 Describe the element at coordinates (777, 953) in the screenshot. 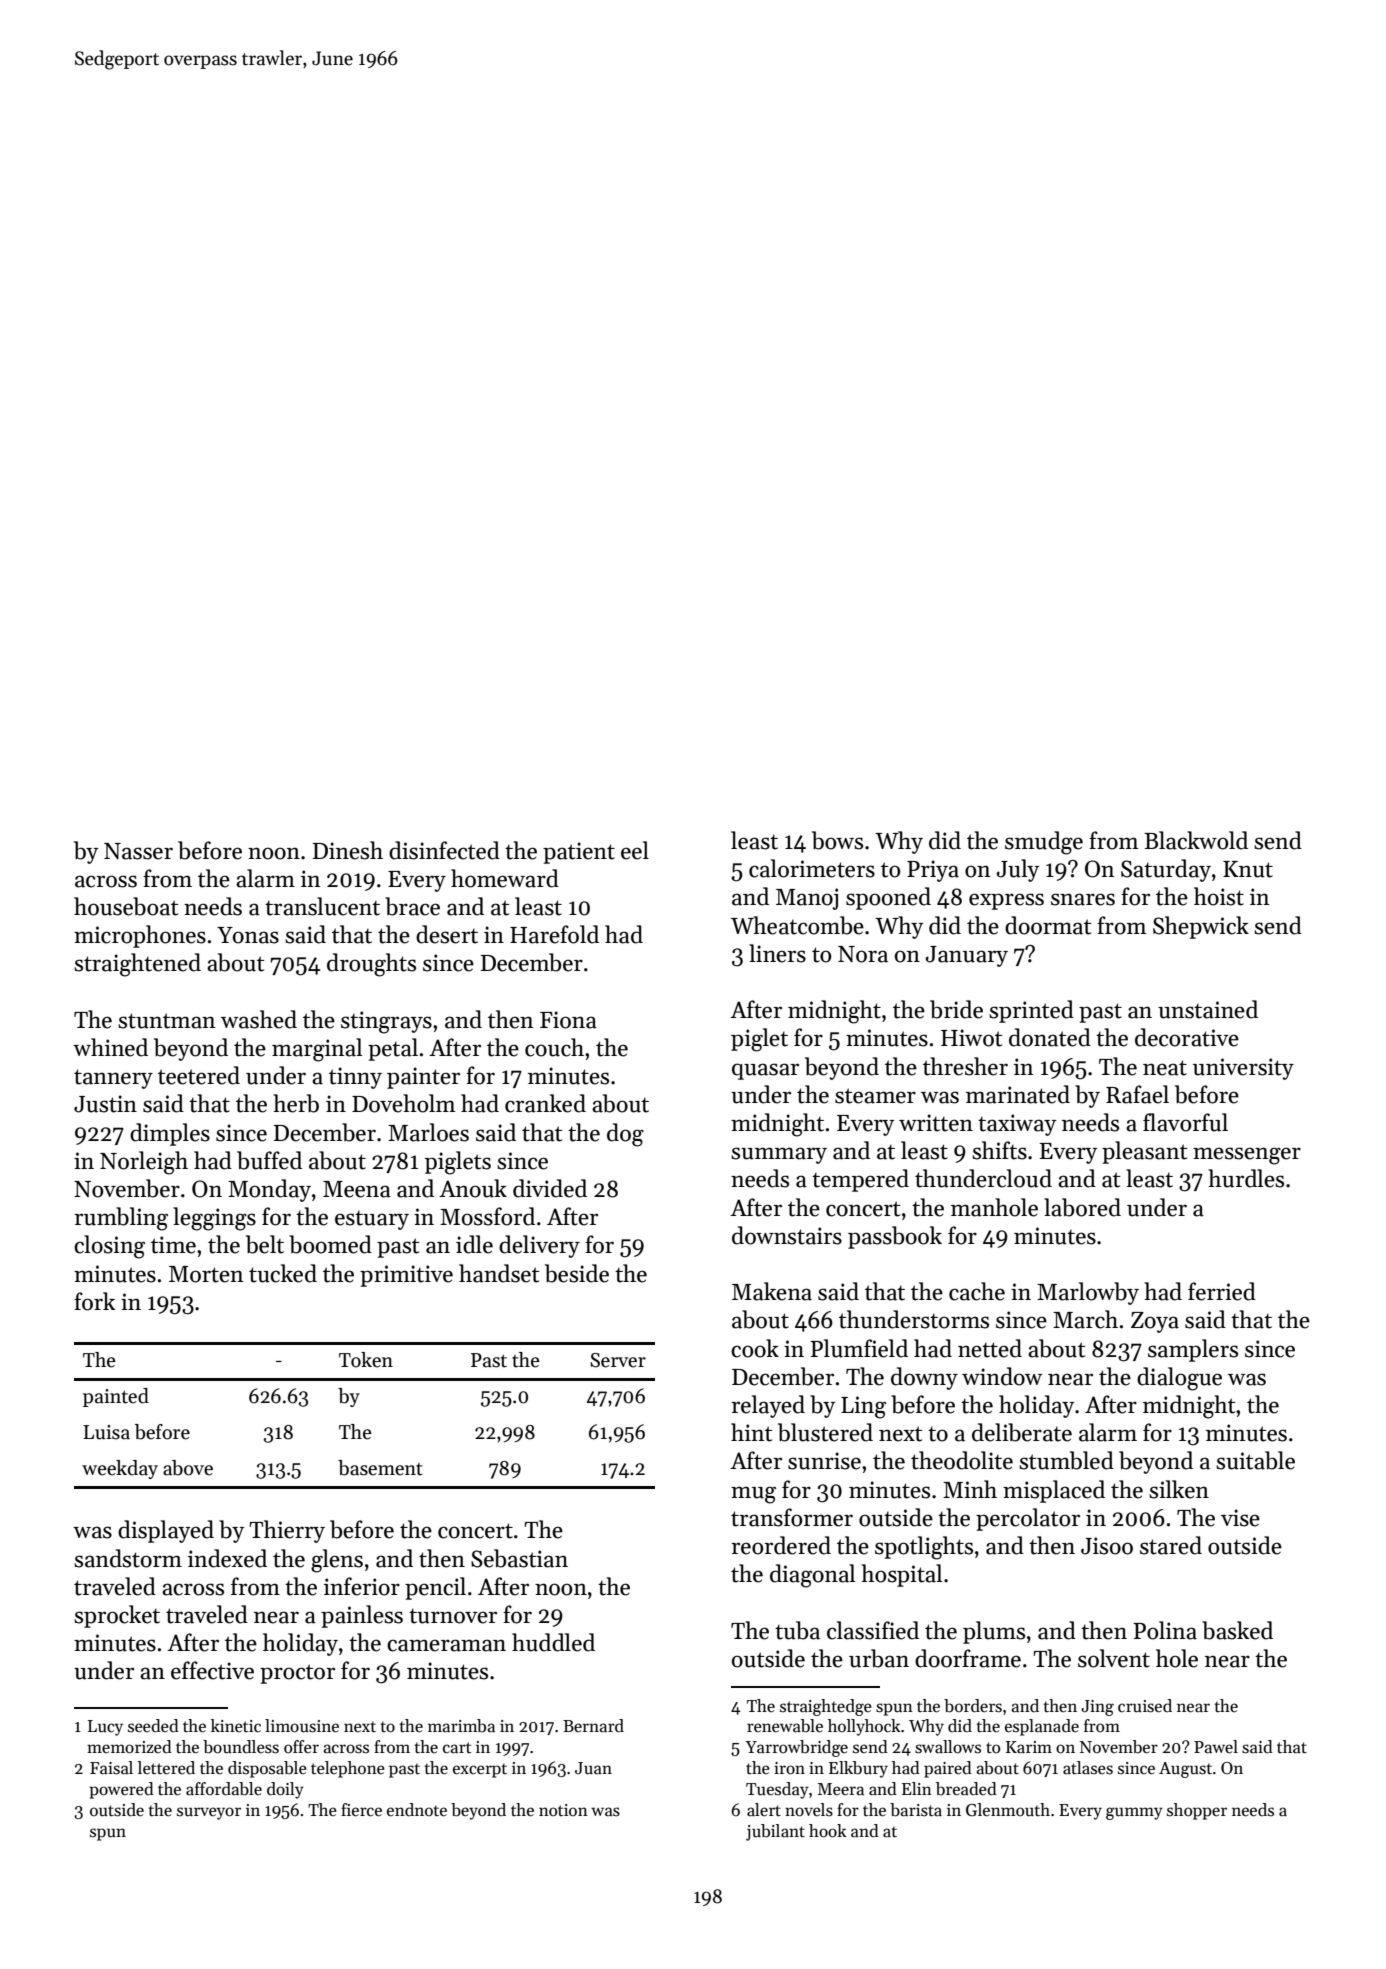

I see `liners` at that location.
